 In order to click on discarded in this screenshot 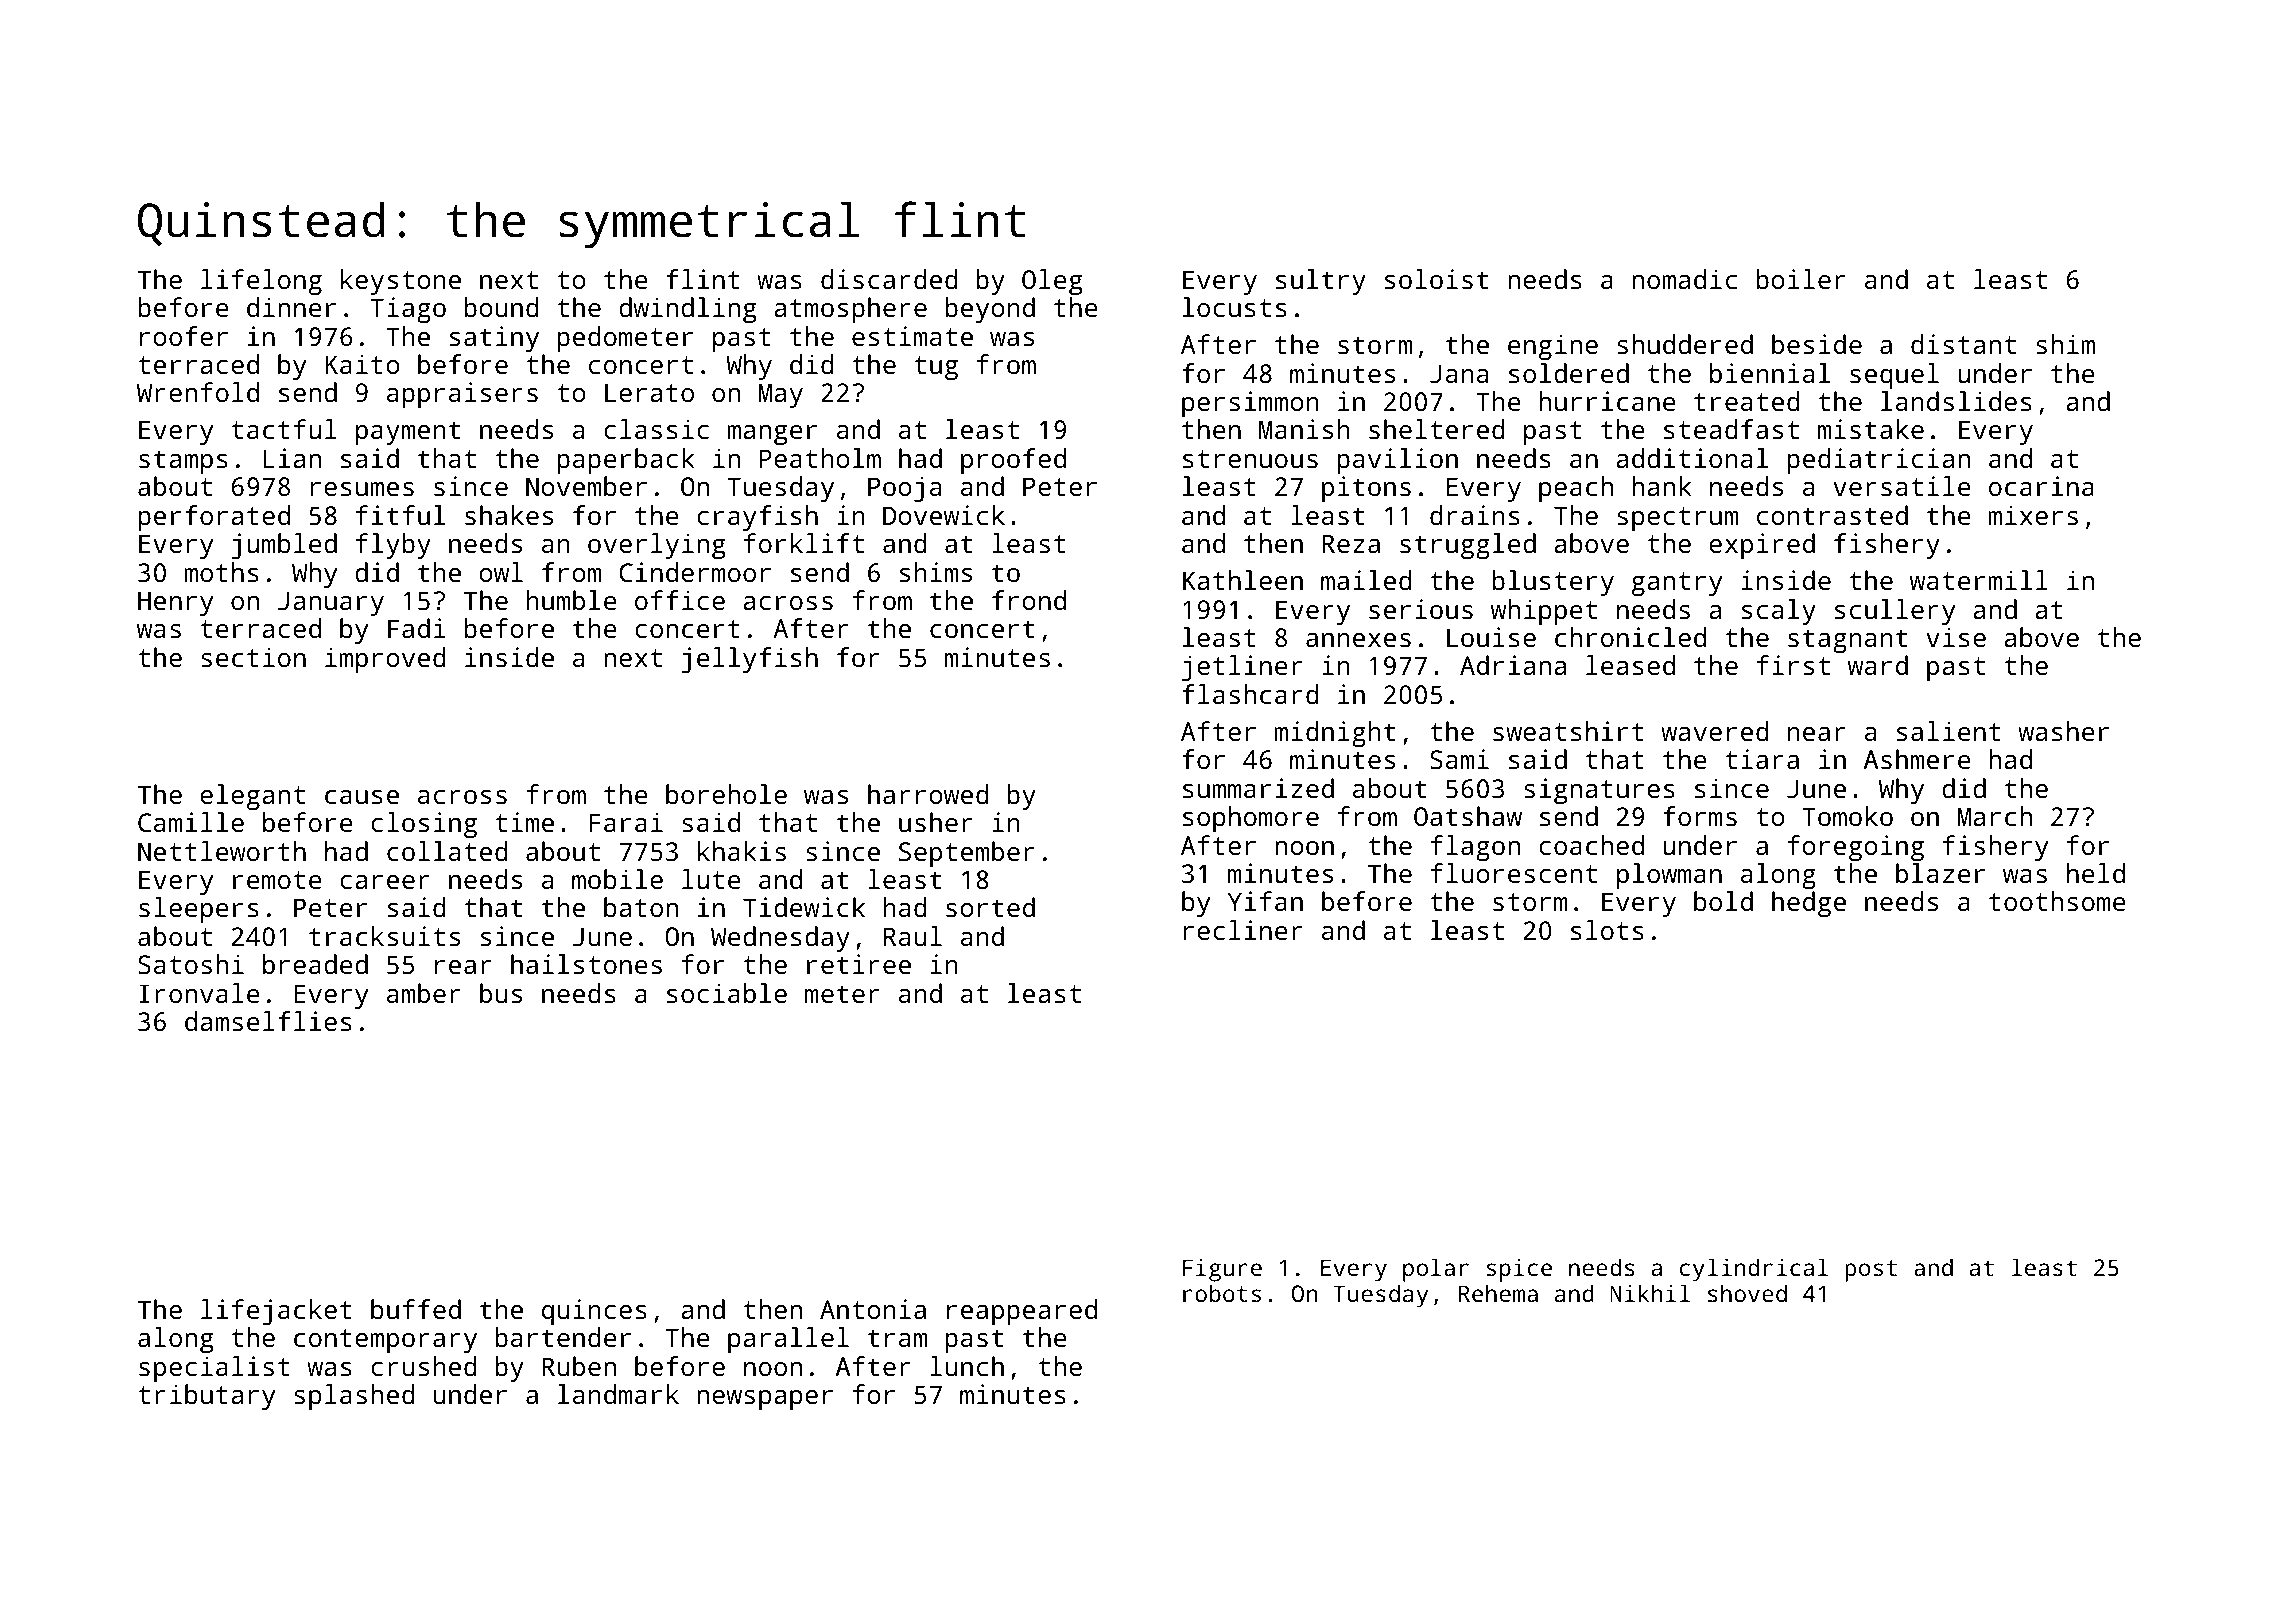, I will do `click(889, 279)`.
